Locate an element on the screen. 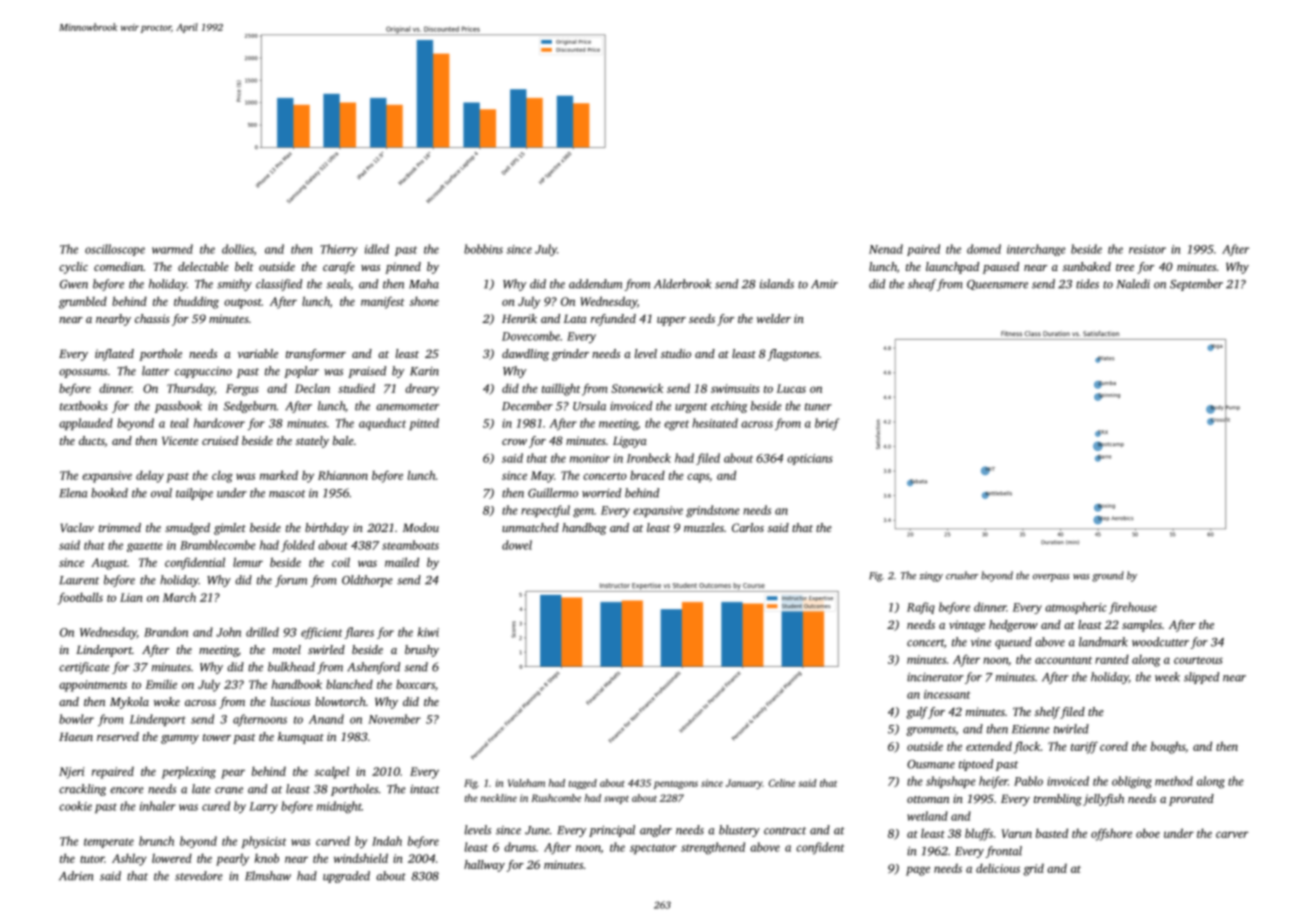 This screenshot has width=1308, height=924. boughs is located at coordinates (1168, 747).
